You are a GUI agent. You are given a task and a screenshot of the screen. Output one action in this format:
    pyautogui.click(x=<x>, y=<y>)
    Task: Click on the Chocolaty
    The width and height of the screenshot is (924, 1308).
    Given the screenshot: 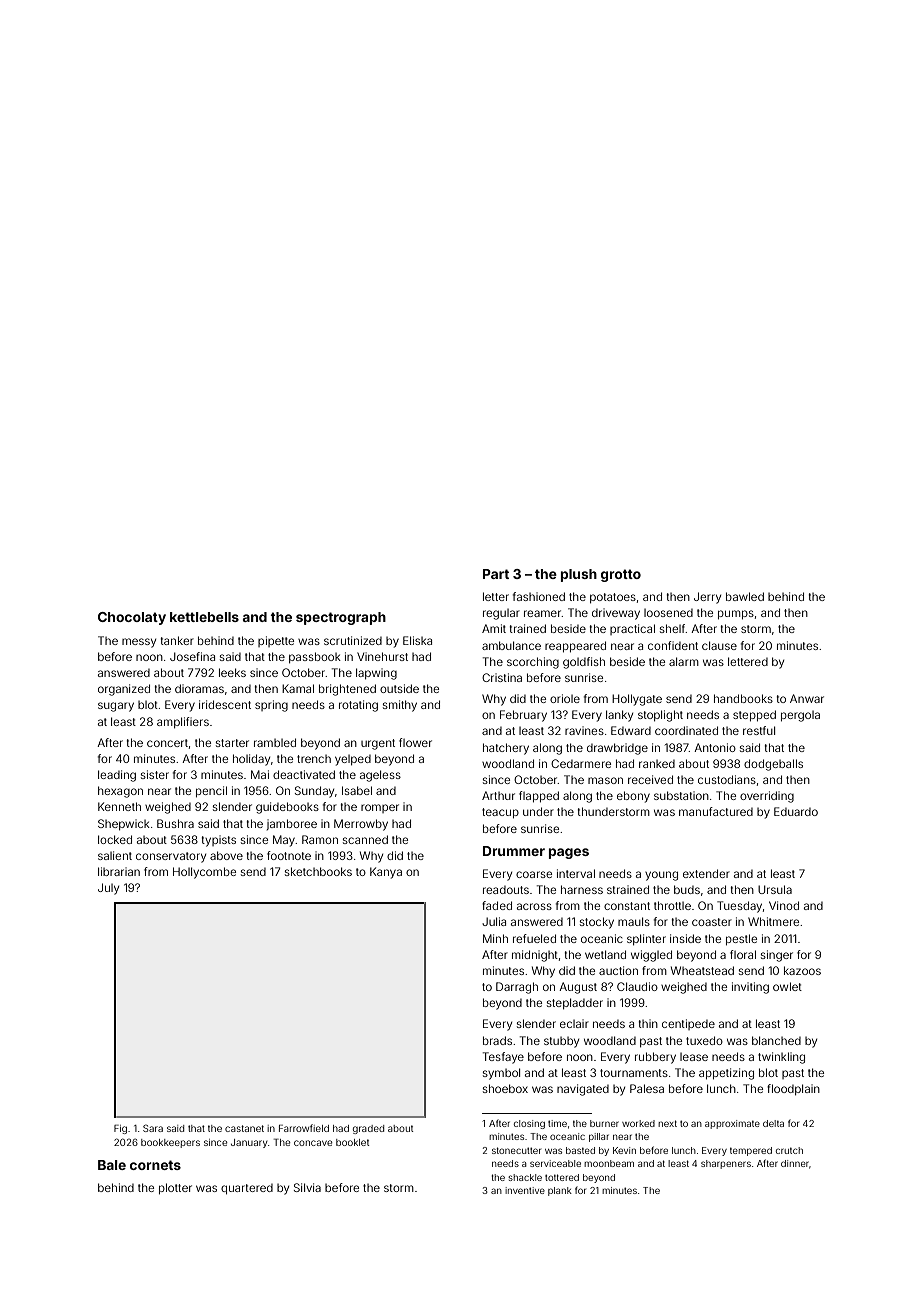 What is the action you would take?
    pyautogui.click(x=132, y=618)
